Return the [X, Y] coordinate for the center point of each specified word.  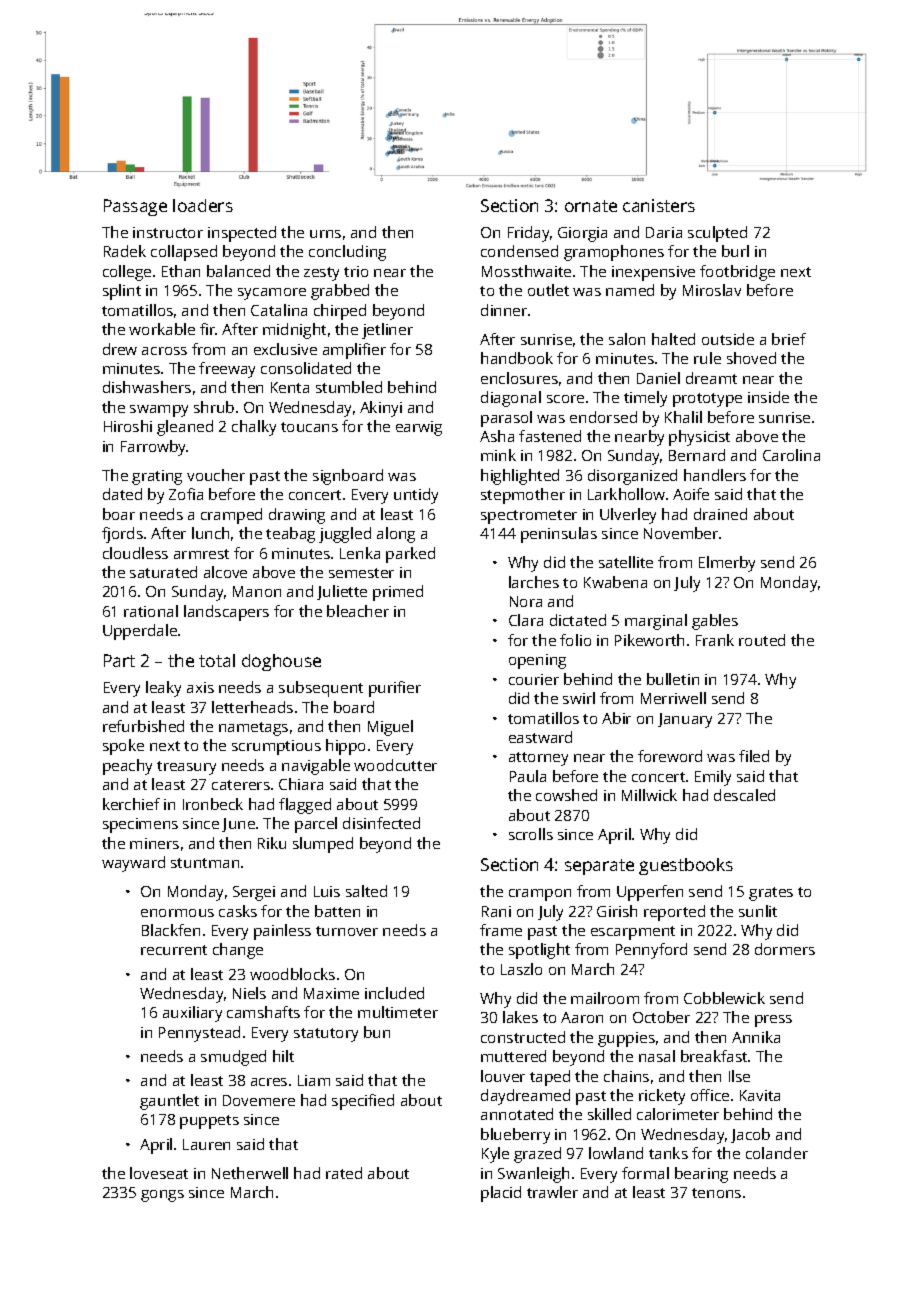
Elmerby [727, 564]
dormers [785, 949]
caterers [241, 785]
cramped [231, 516]
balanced [238, 271]
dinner [504, 310]
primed [398, 593]
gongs [162, 1196]
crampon [540, 895]
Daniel [658, 378]
